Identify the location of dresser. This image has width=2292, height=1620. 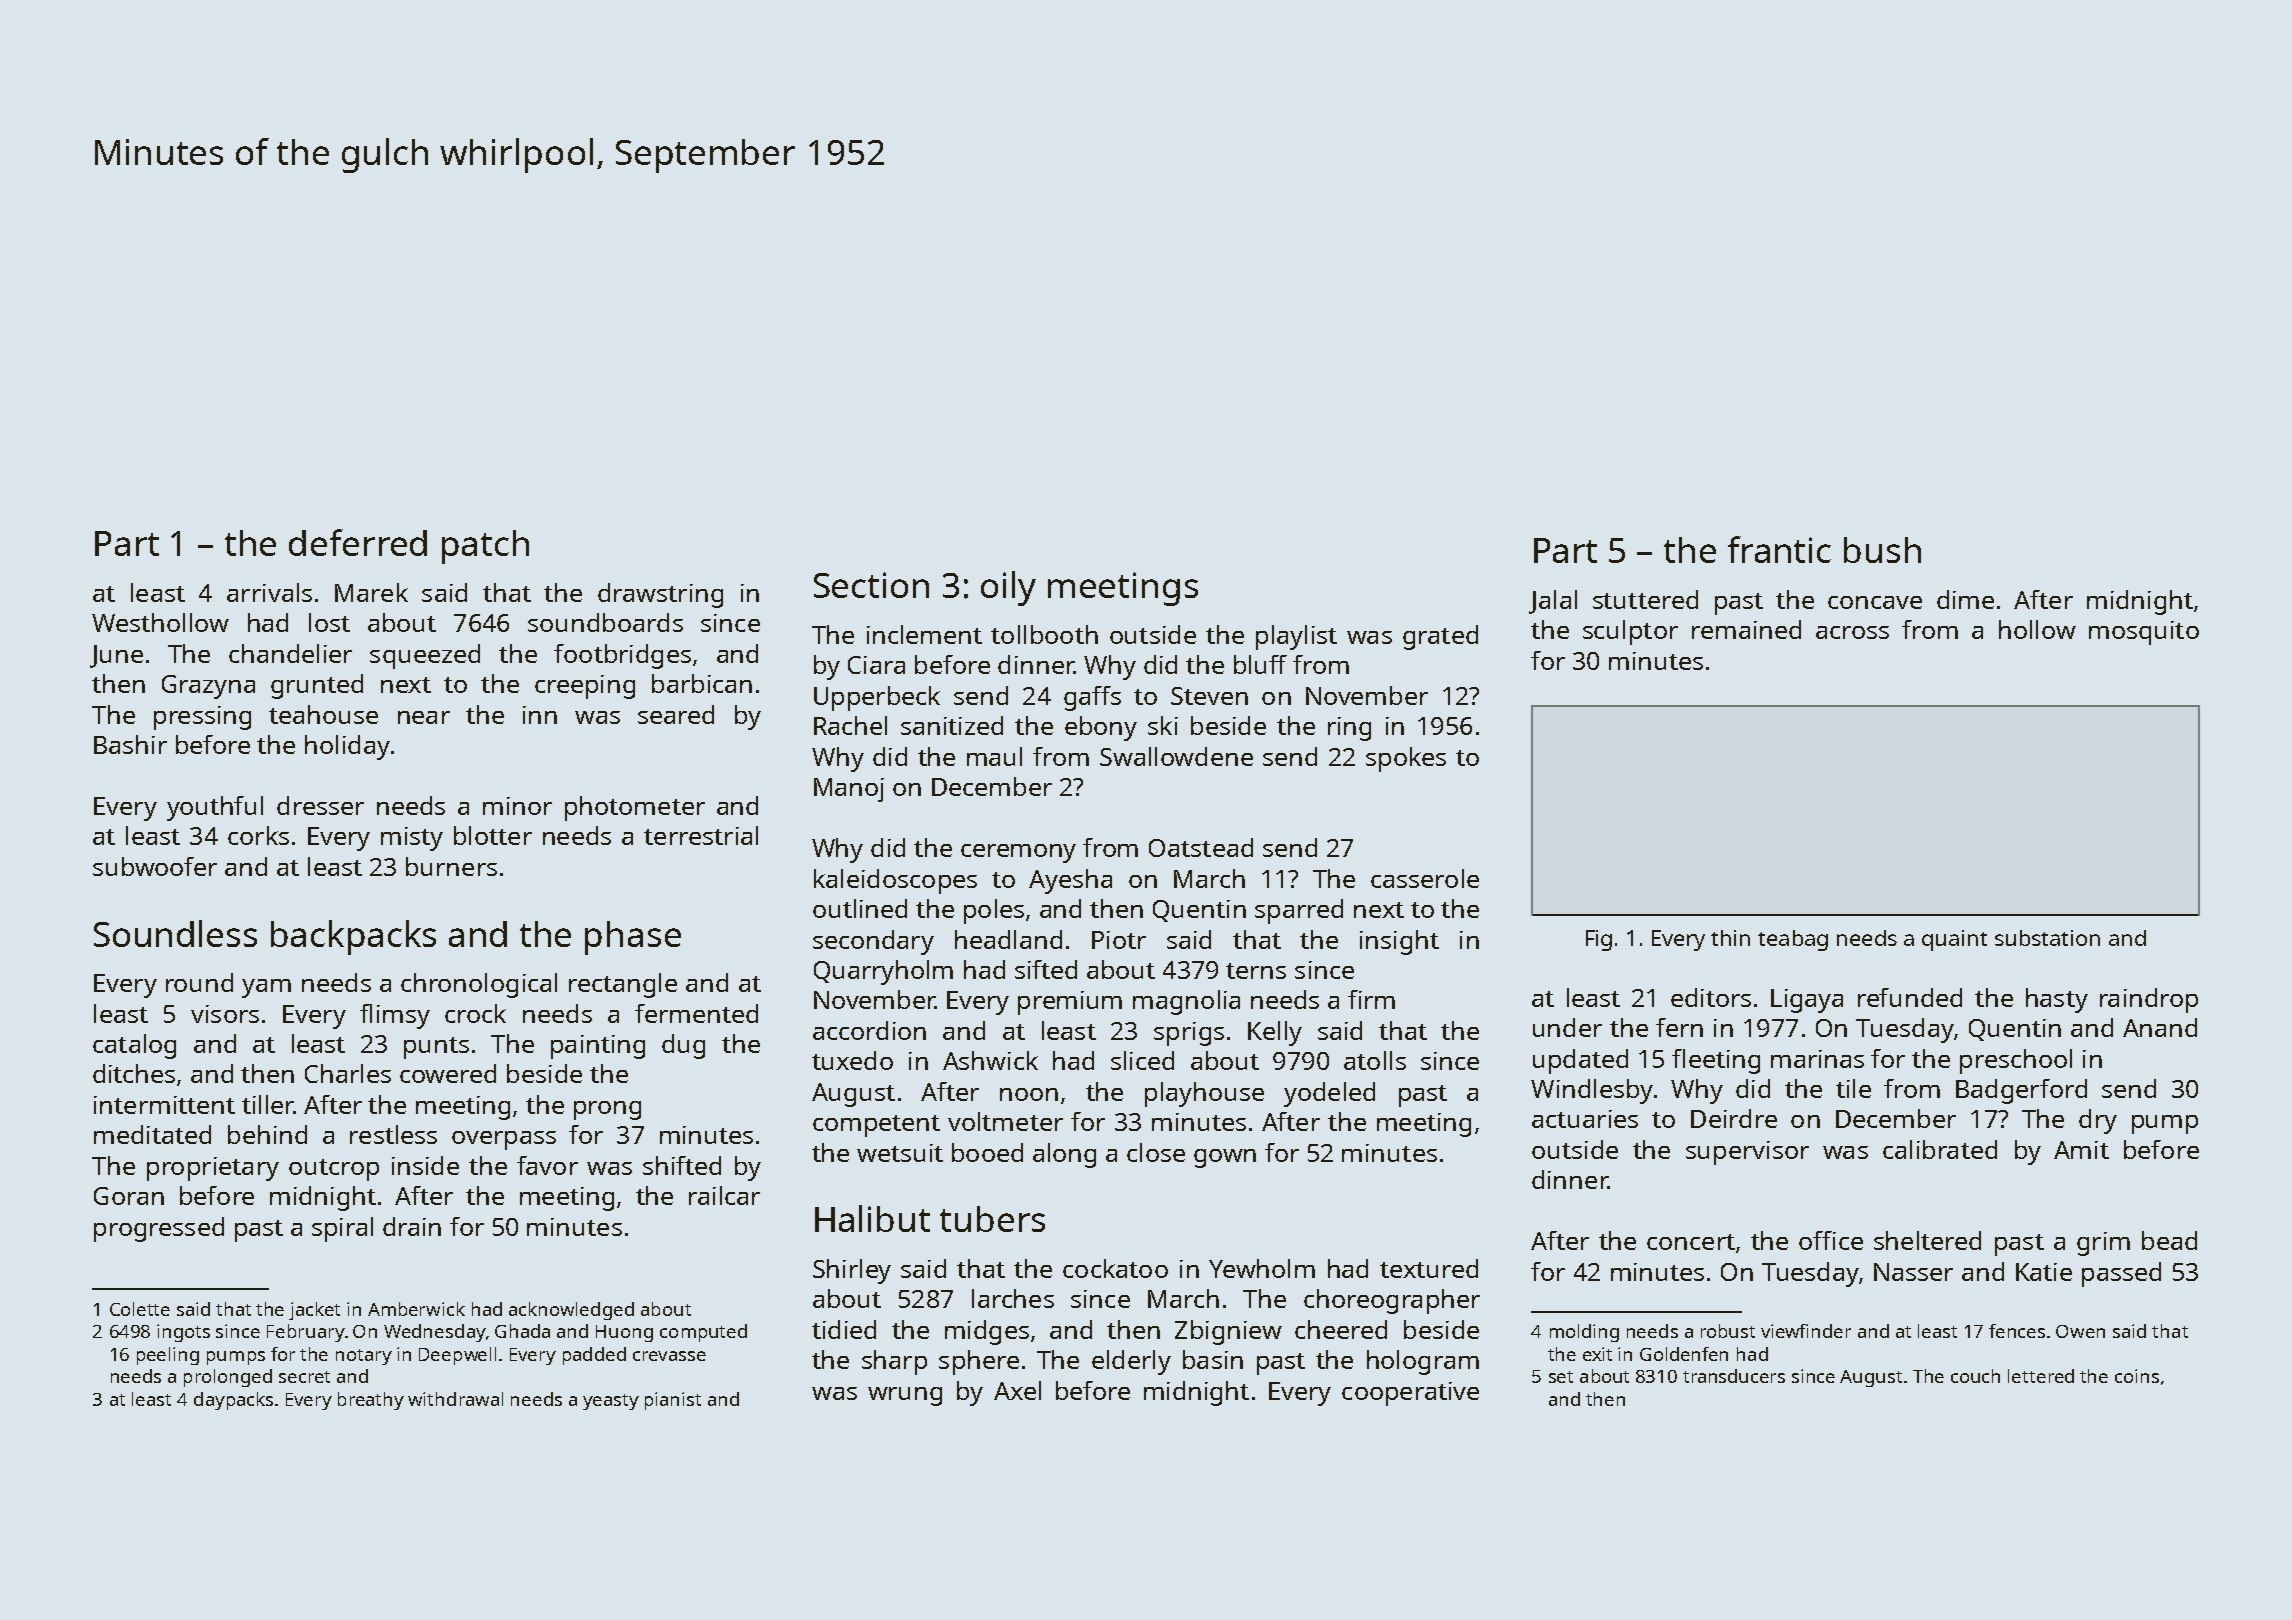
(320, 805).
